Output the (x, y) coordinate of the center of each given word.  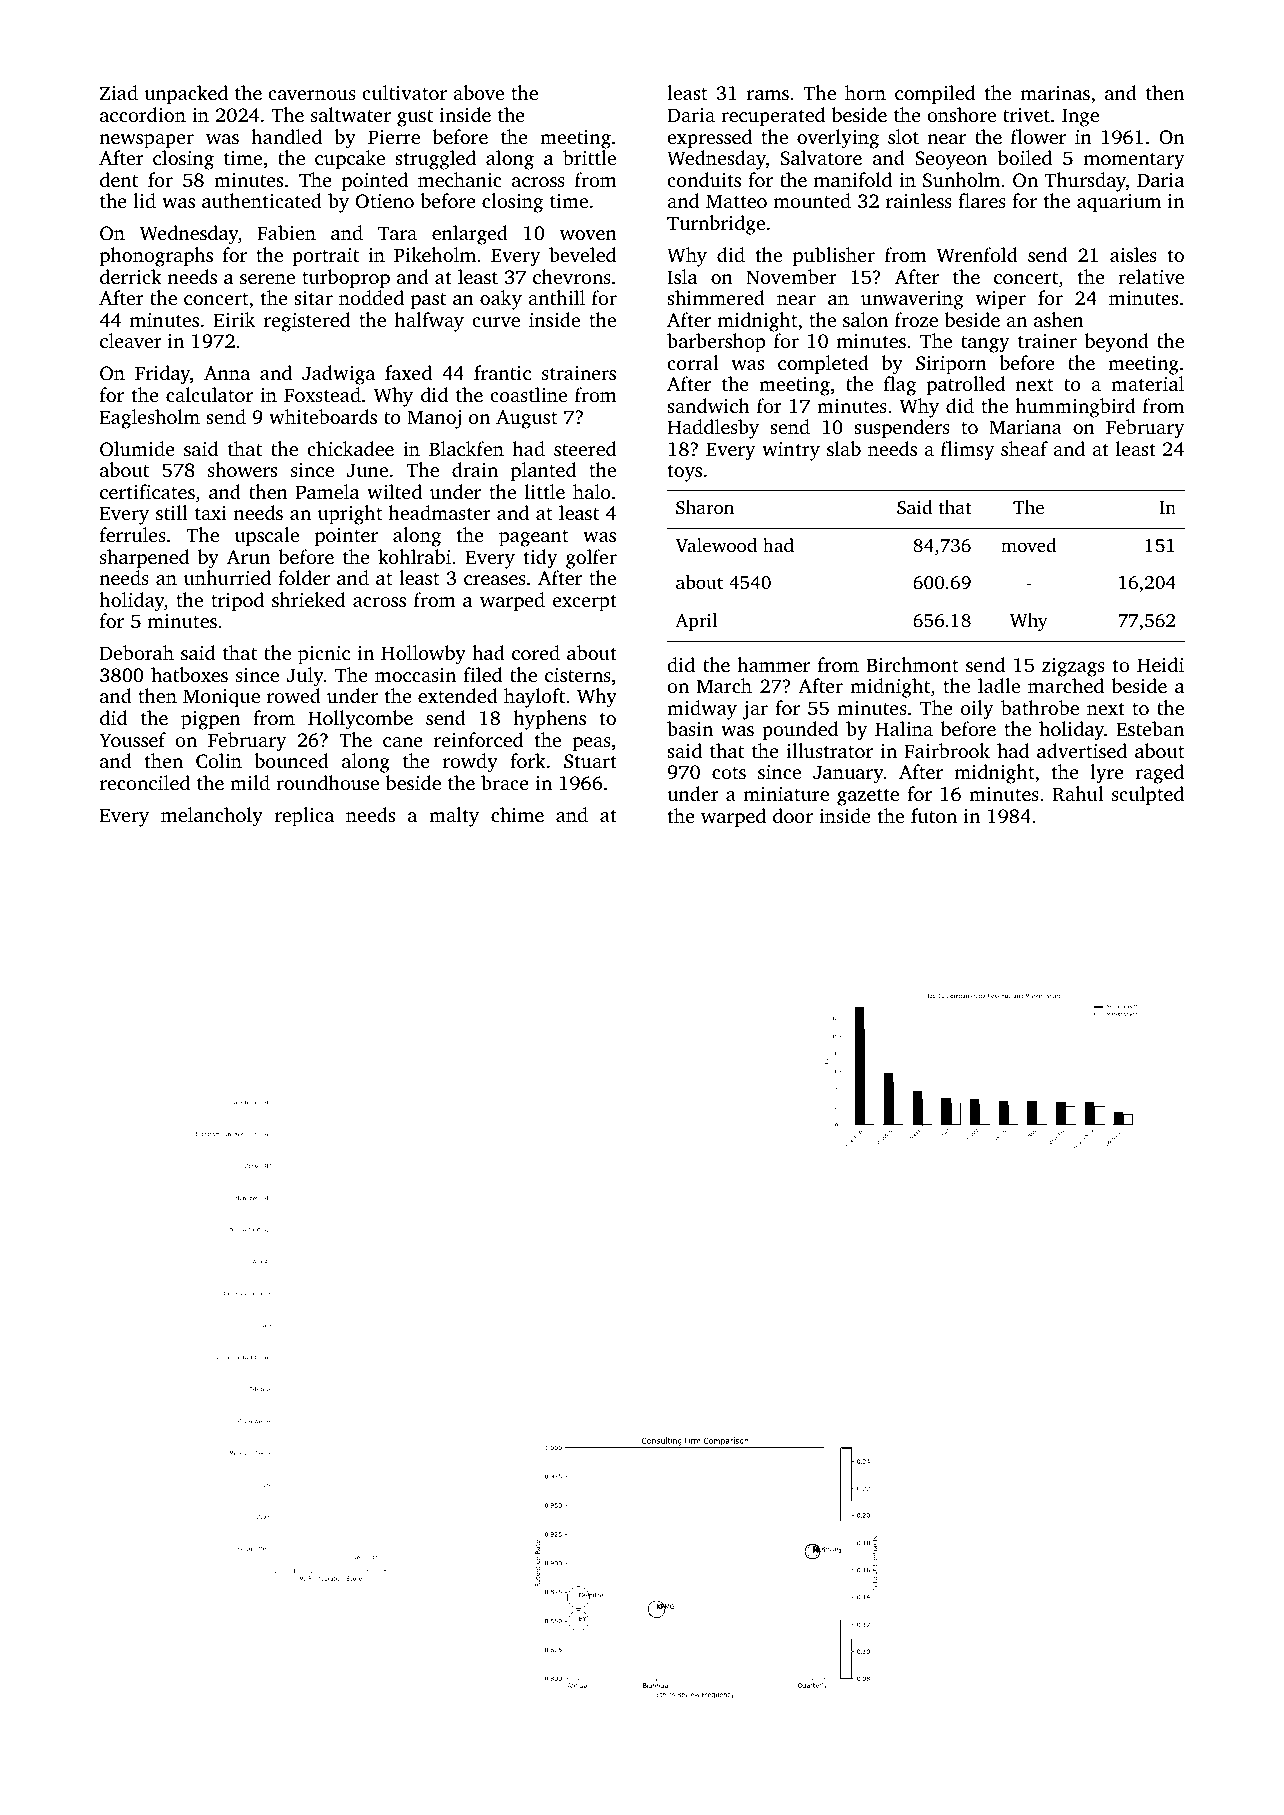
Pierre (394, 137)
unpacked (186, 95)
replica (304, 817)
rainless (919, 200)
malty (454, 817)
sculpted (1148, 796)
